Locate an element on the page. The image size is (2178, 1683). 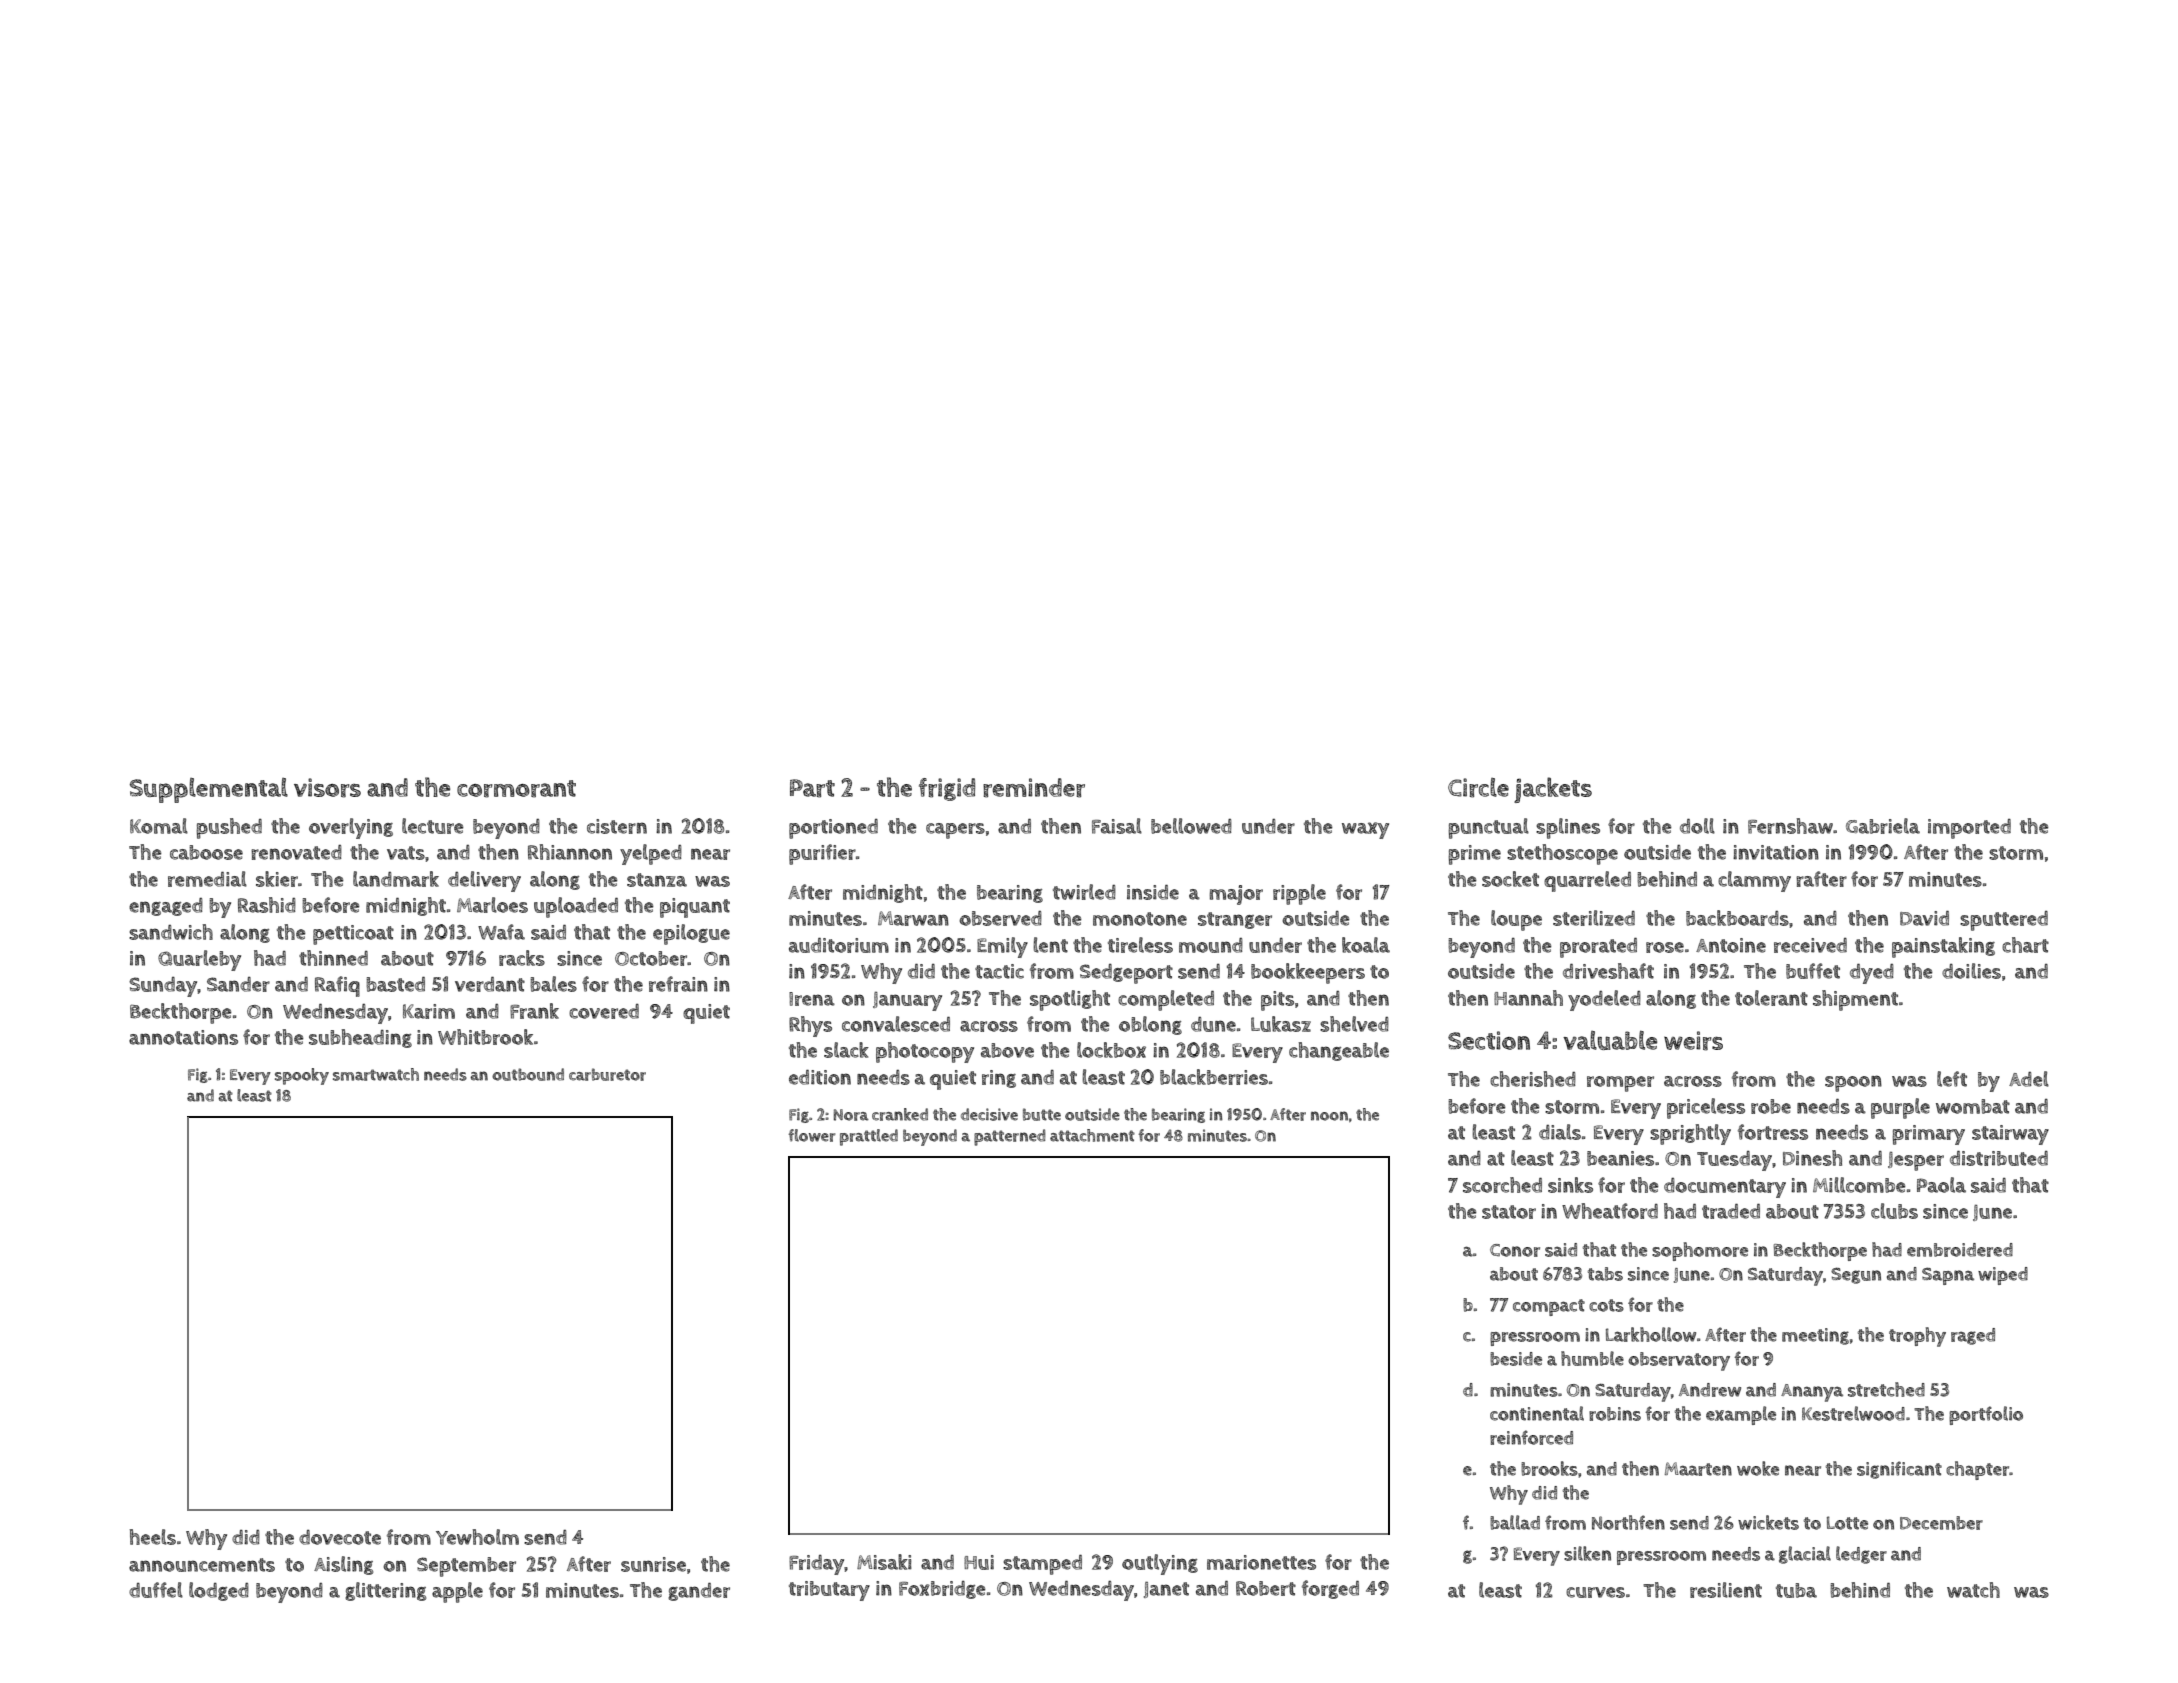
oblong is located at coordinates (1150, 1025).
